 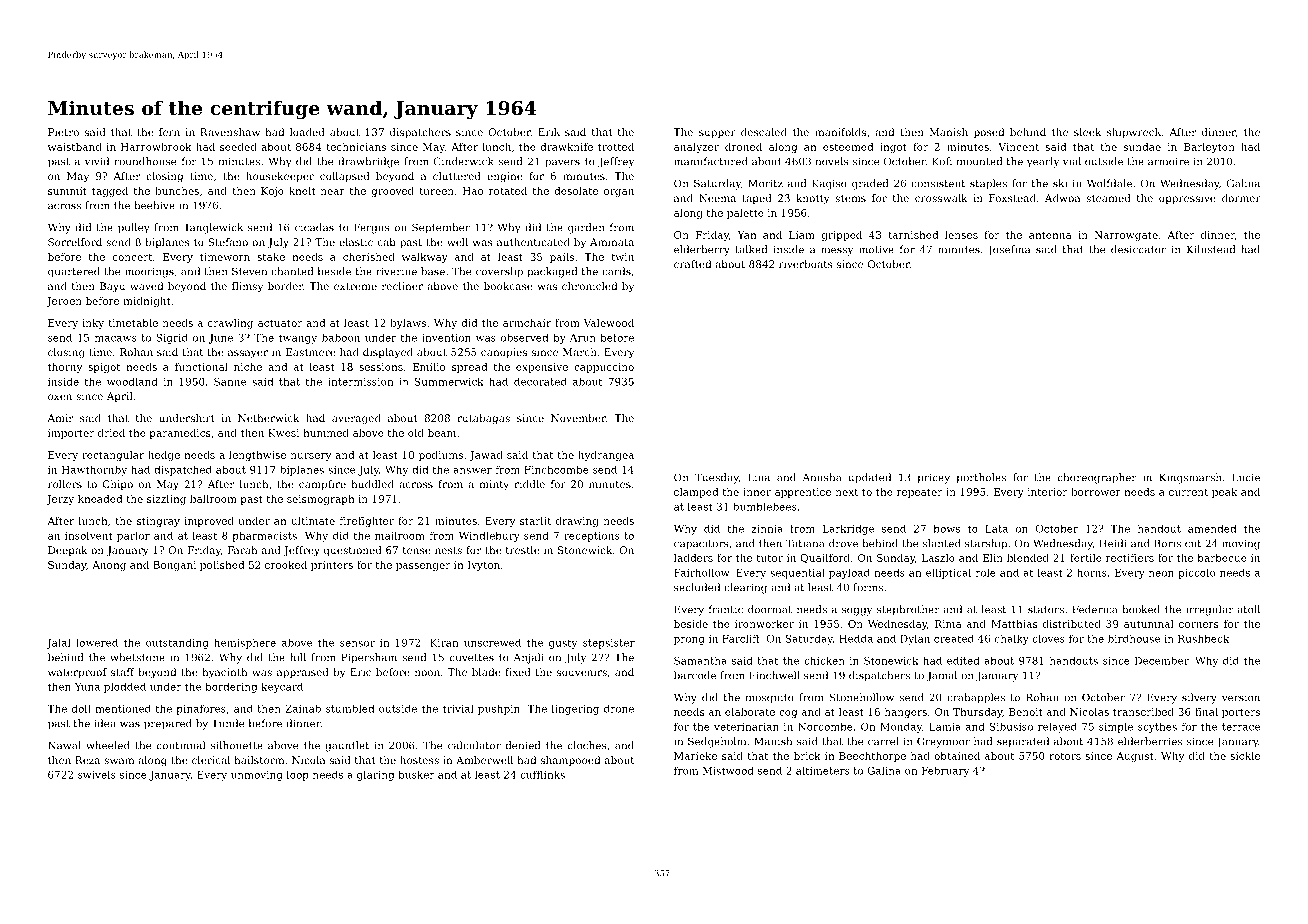 I want to click on swivels, so click(x=96, y=775).
